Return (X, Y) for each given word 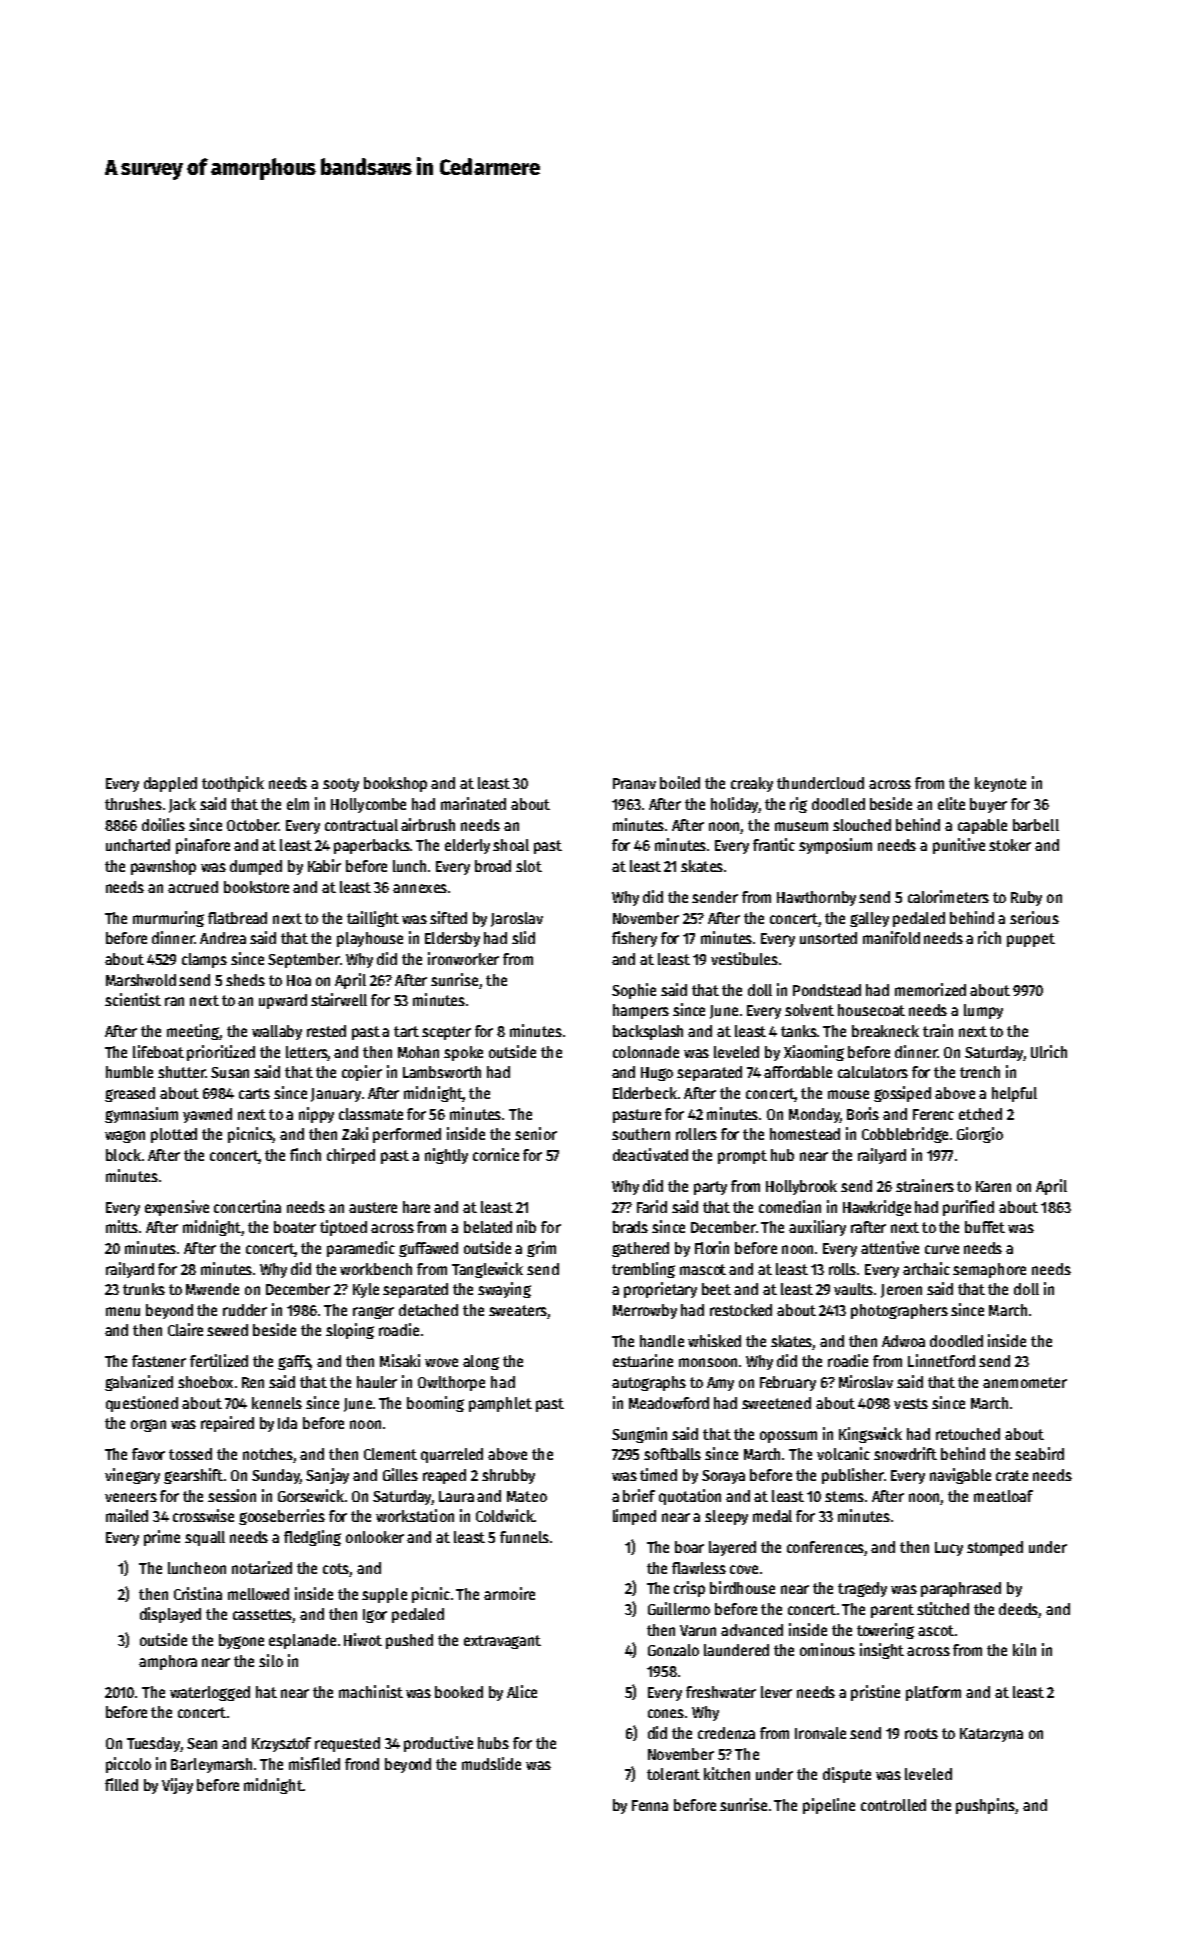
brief (639, 1495)
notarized (262, 1567)
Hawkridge (877, 1208)
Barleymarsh (211, 1765)
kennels (277, 1403)
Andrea (223, 938)
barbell (1036, 825)
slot (529, 866)
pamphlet (500, 1404)
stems (844, 1496)
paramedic (361, 1249)
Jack (182, 805)
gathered (640, 1249)
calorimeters (948, 896)
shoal (511, 845)
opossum (788, 1437)
